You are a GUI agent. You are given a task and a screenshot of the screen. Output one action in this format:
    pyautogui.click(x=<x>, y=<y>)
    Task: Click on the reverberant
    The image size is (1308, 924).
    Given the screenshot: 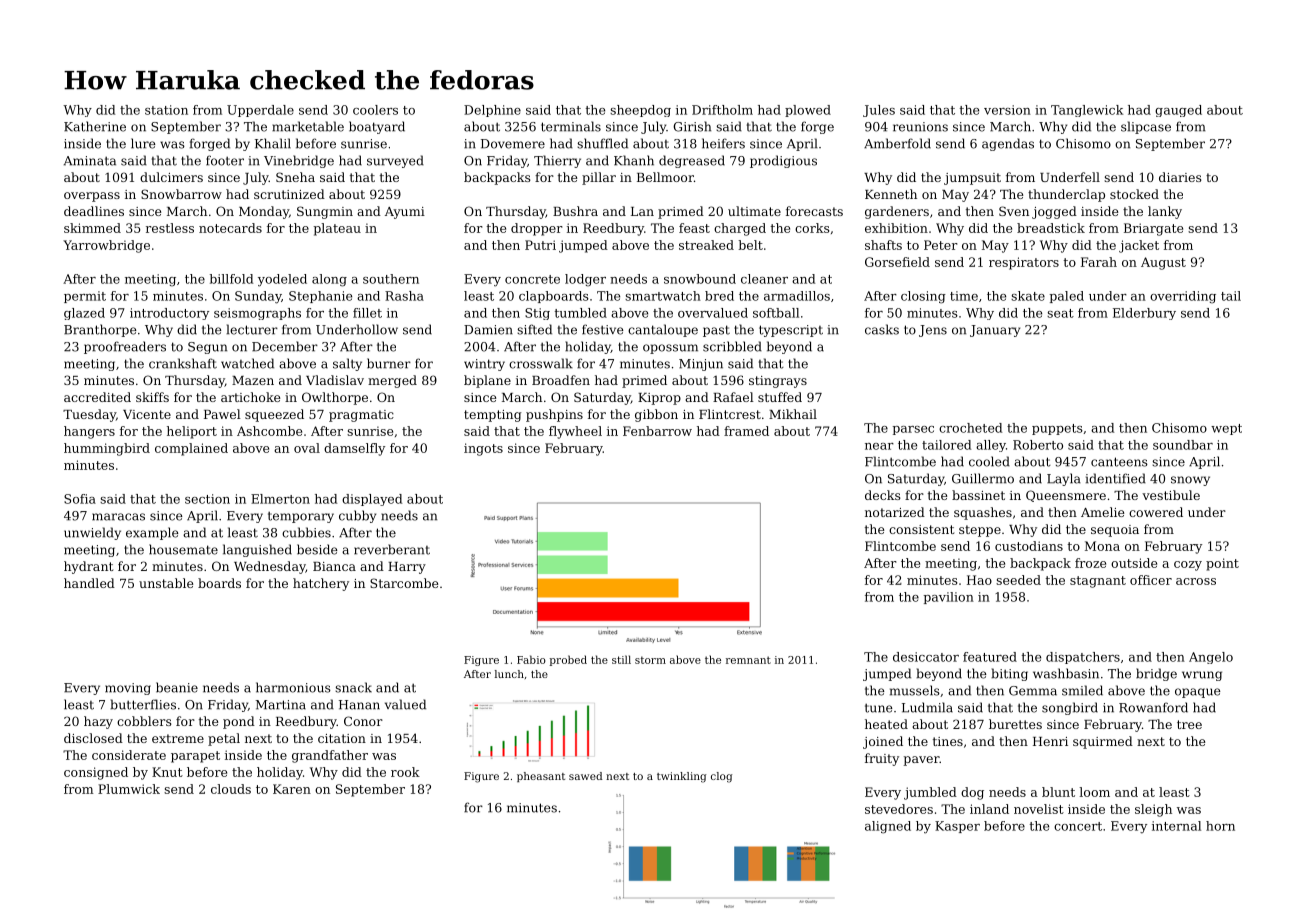 What is the action you would take?
    pyautogui.click(x=392, y=549)
